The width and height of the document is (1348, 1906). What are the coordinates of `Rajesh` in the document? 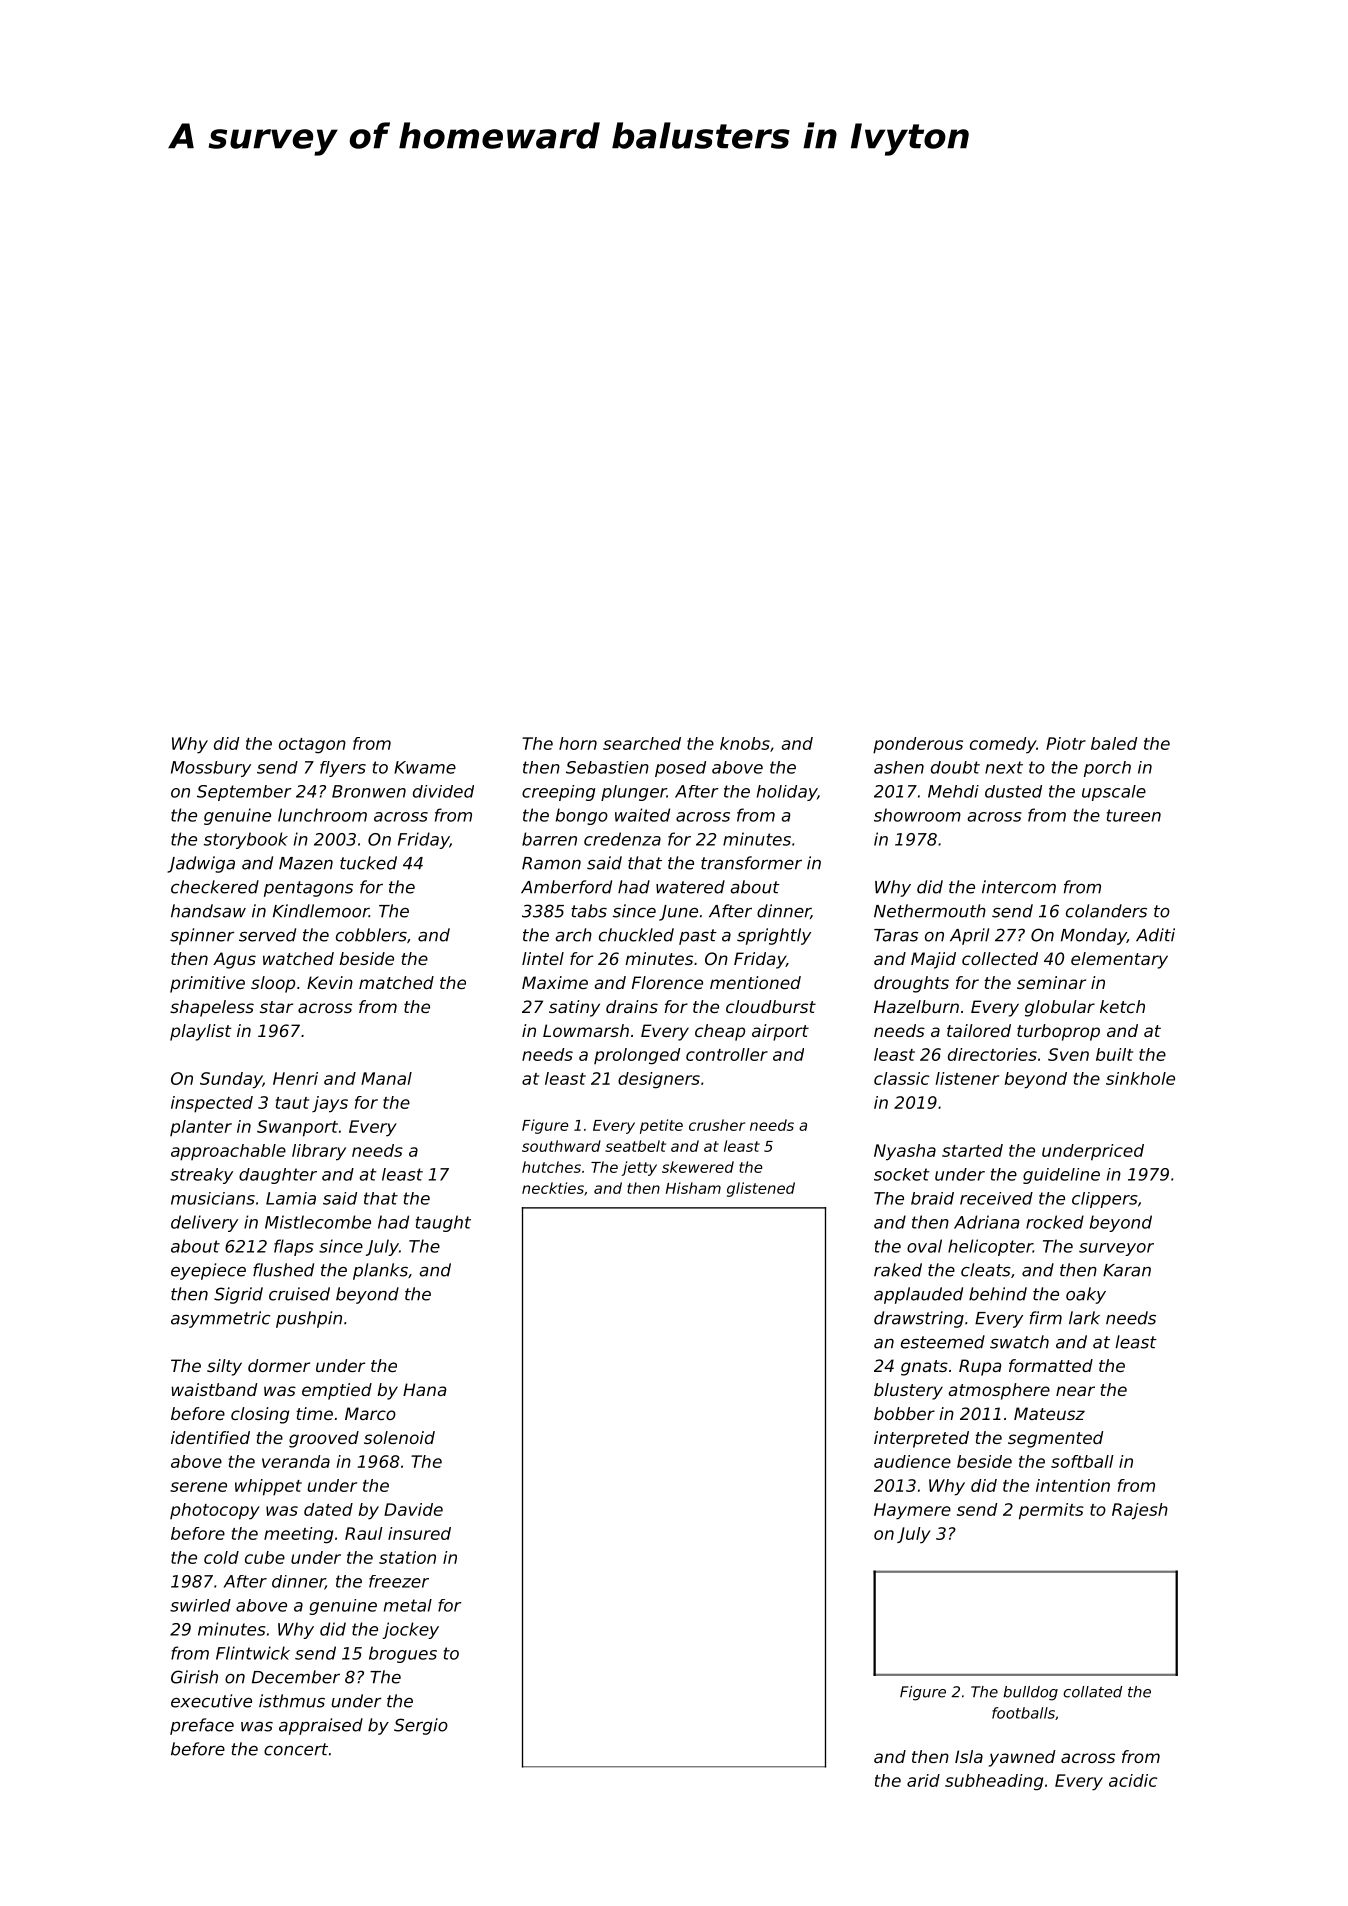 It's located at (1140, 1511).
